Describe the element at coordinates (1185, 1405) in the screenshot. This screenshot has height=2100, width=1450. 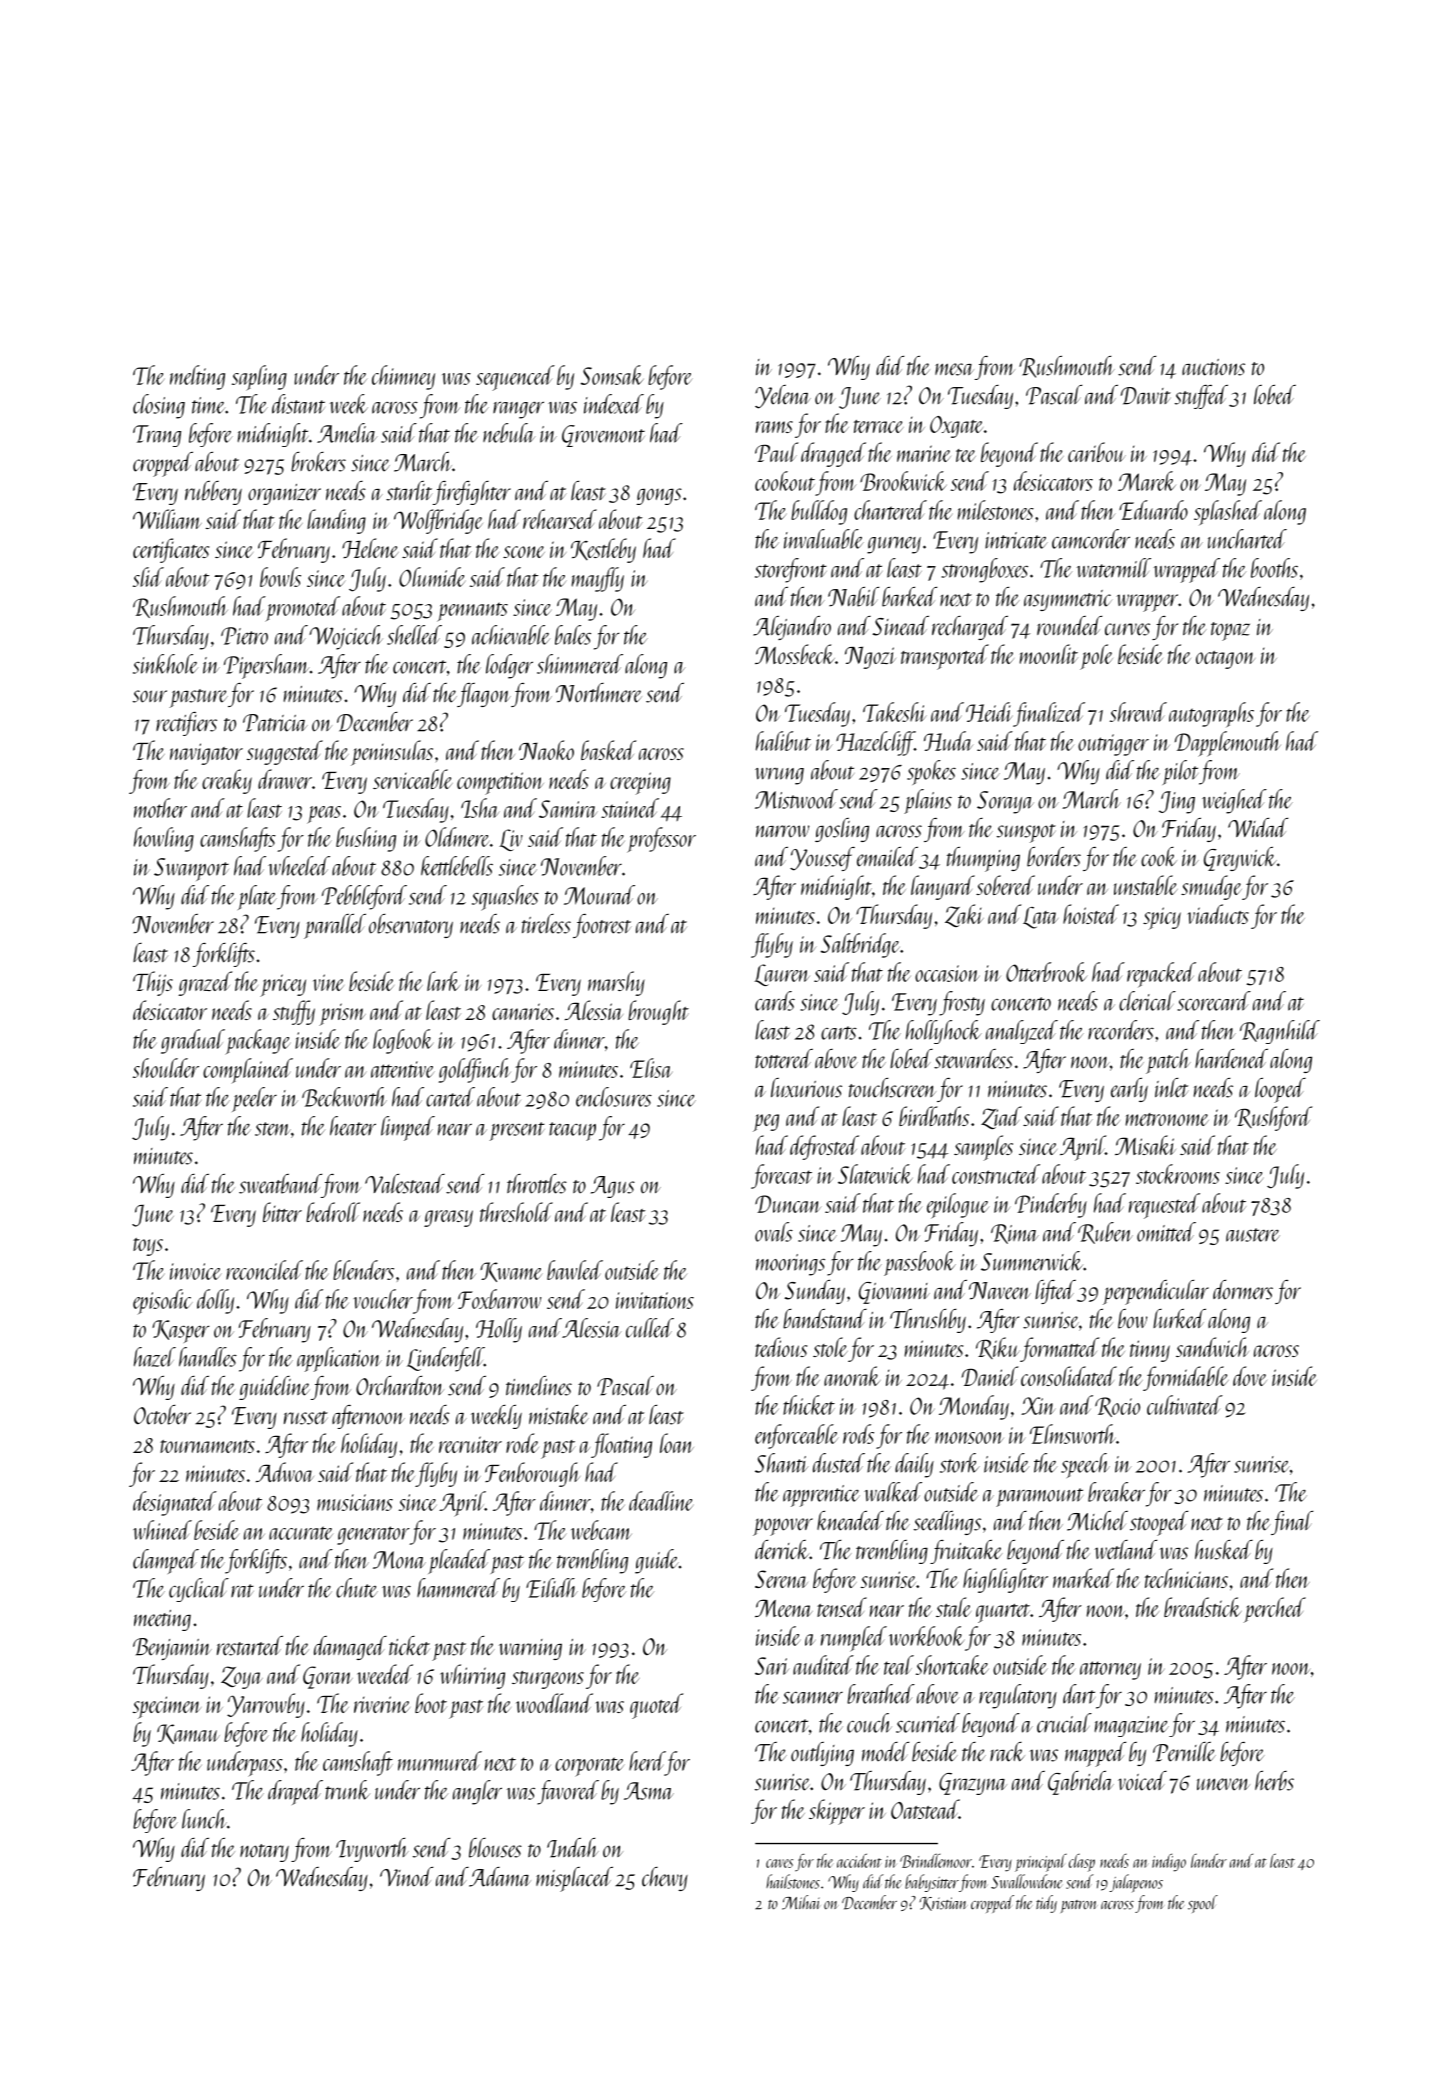
I see `cultivated` at that location.
